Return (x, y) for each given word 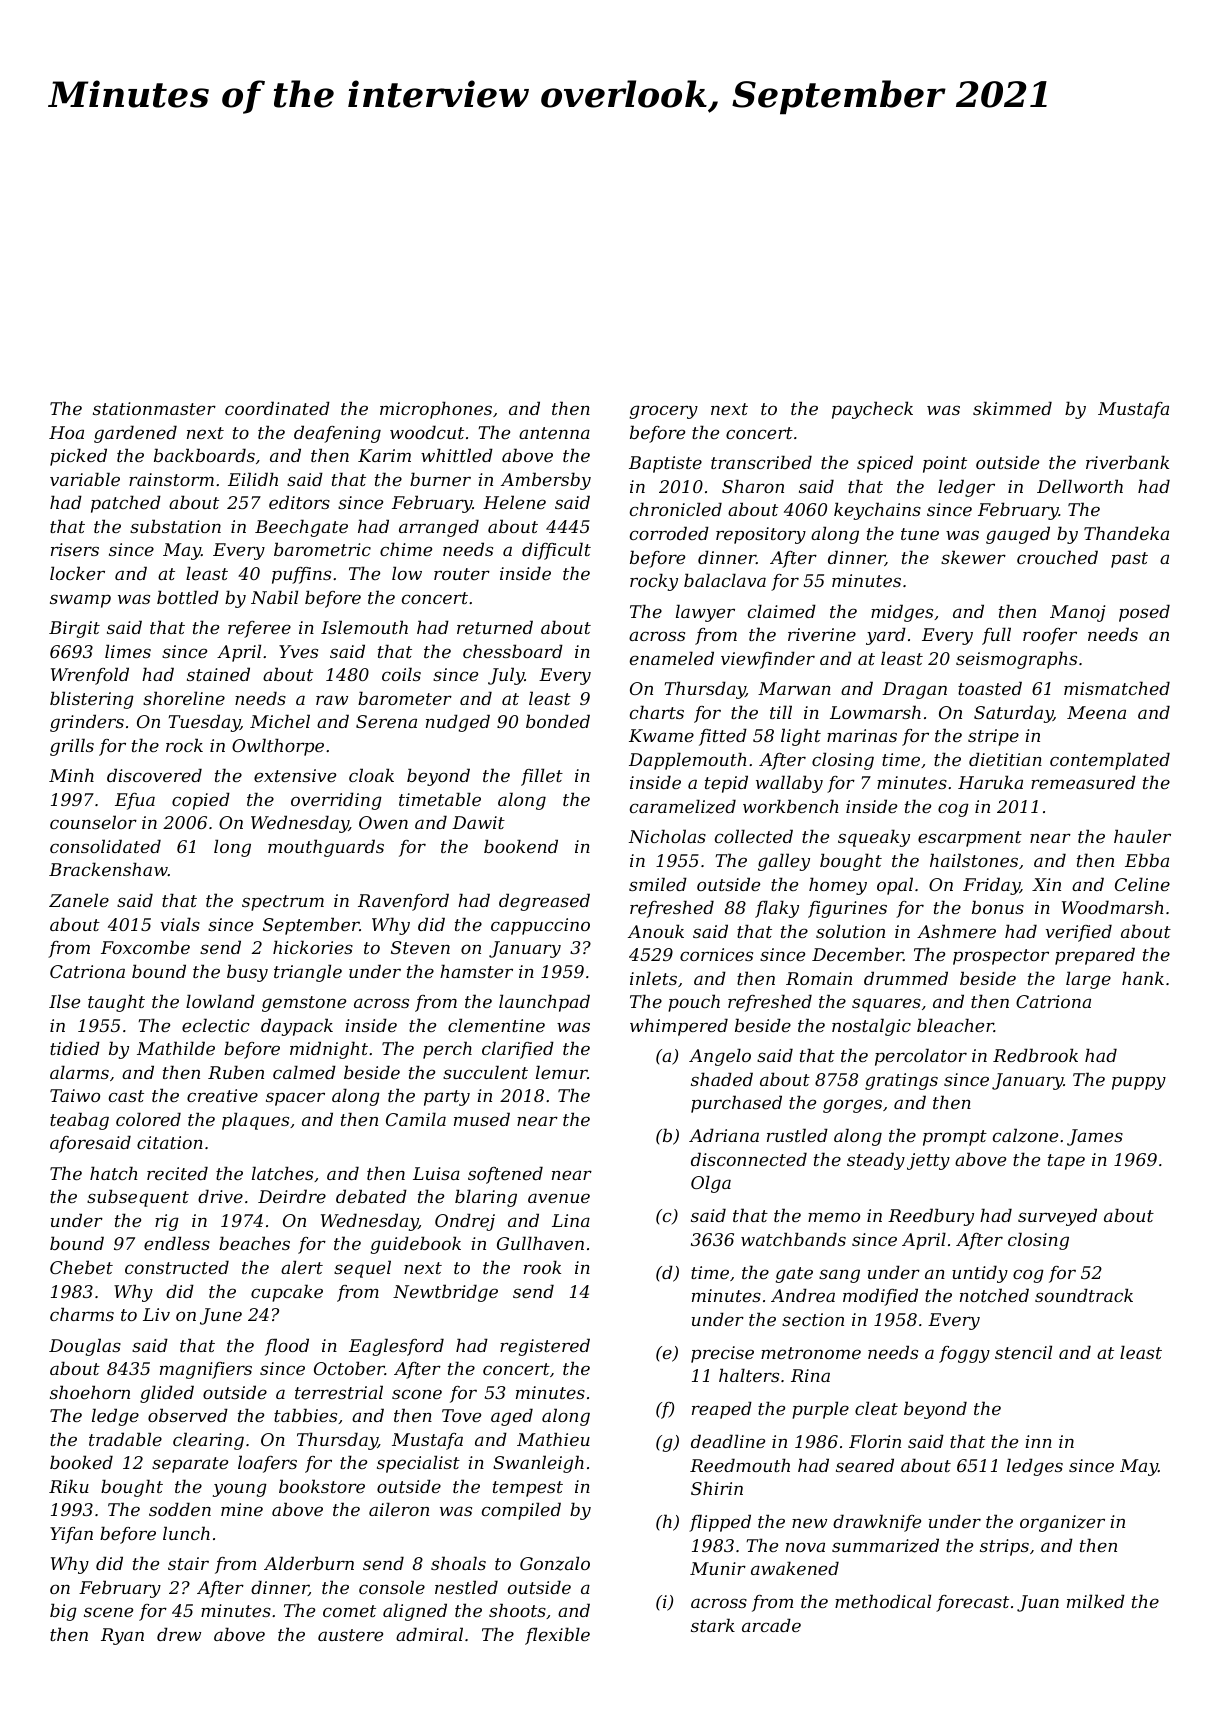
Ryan (122, 1636)
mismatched (1117, 688)
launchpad (544, 1003)
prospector (1001, 957)
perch (447, 1050)
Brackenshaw (108, 869)
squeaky (874, 838)
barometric (322, 549)
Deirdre (292, 1196)
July (506, 676)
